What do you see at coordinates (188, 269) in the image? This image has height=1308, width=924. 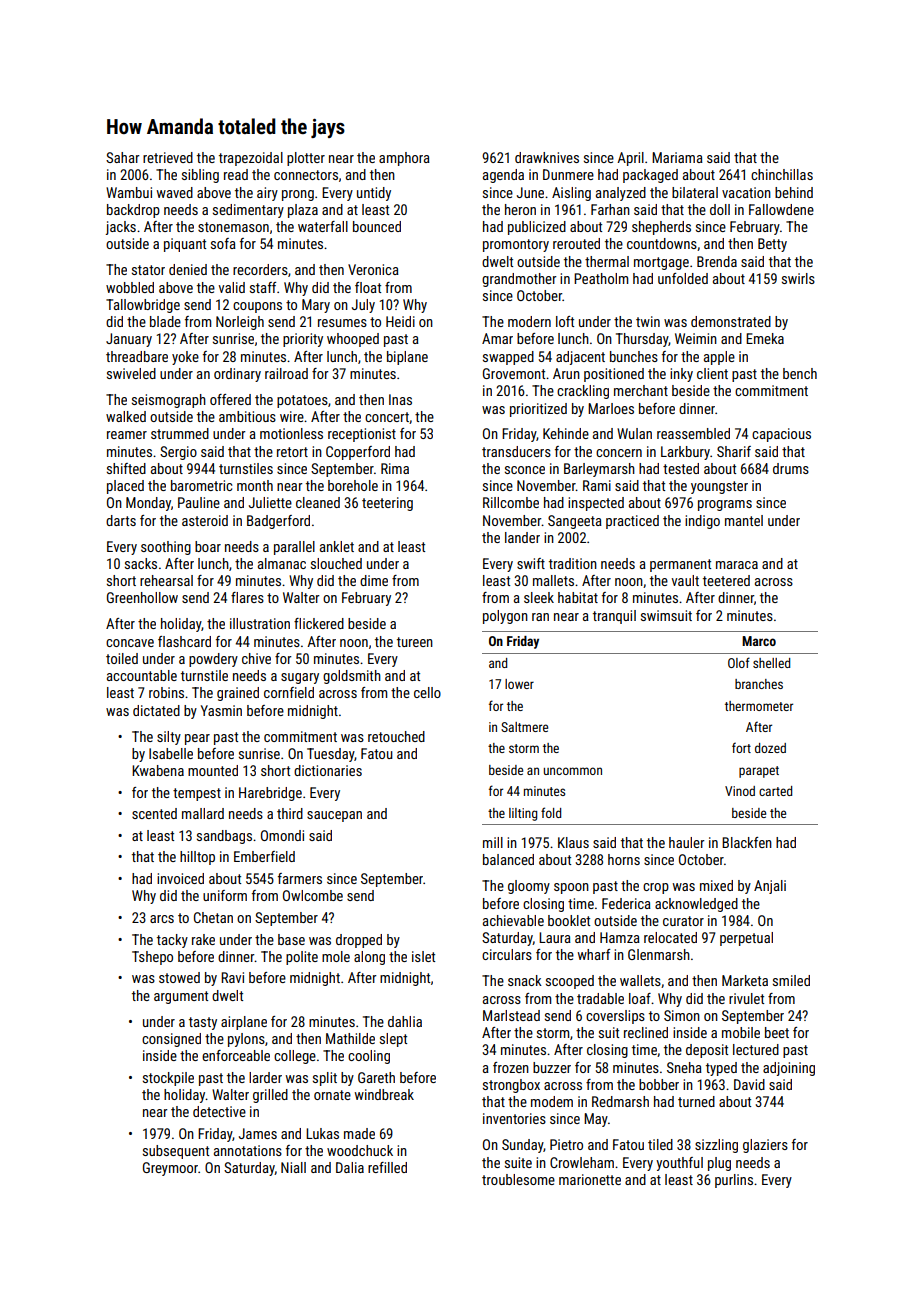 I see `denied` at bounding box center [188, 269].
